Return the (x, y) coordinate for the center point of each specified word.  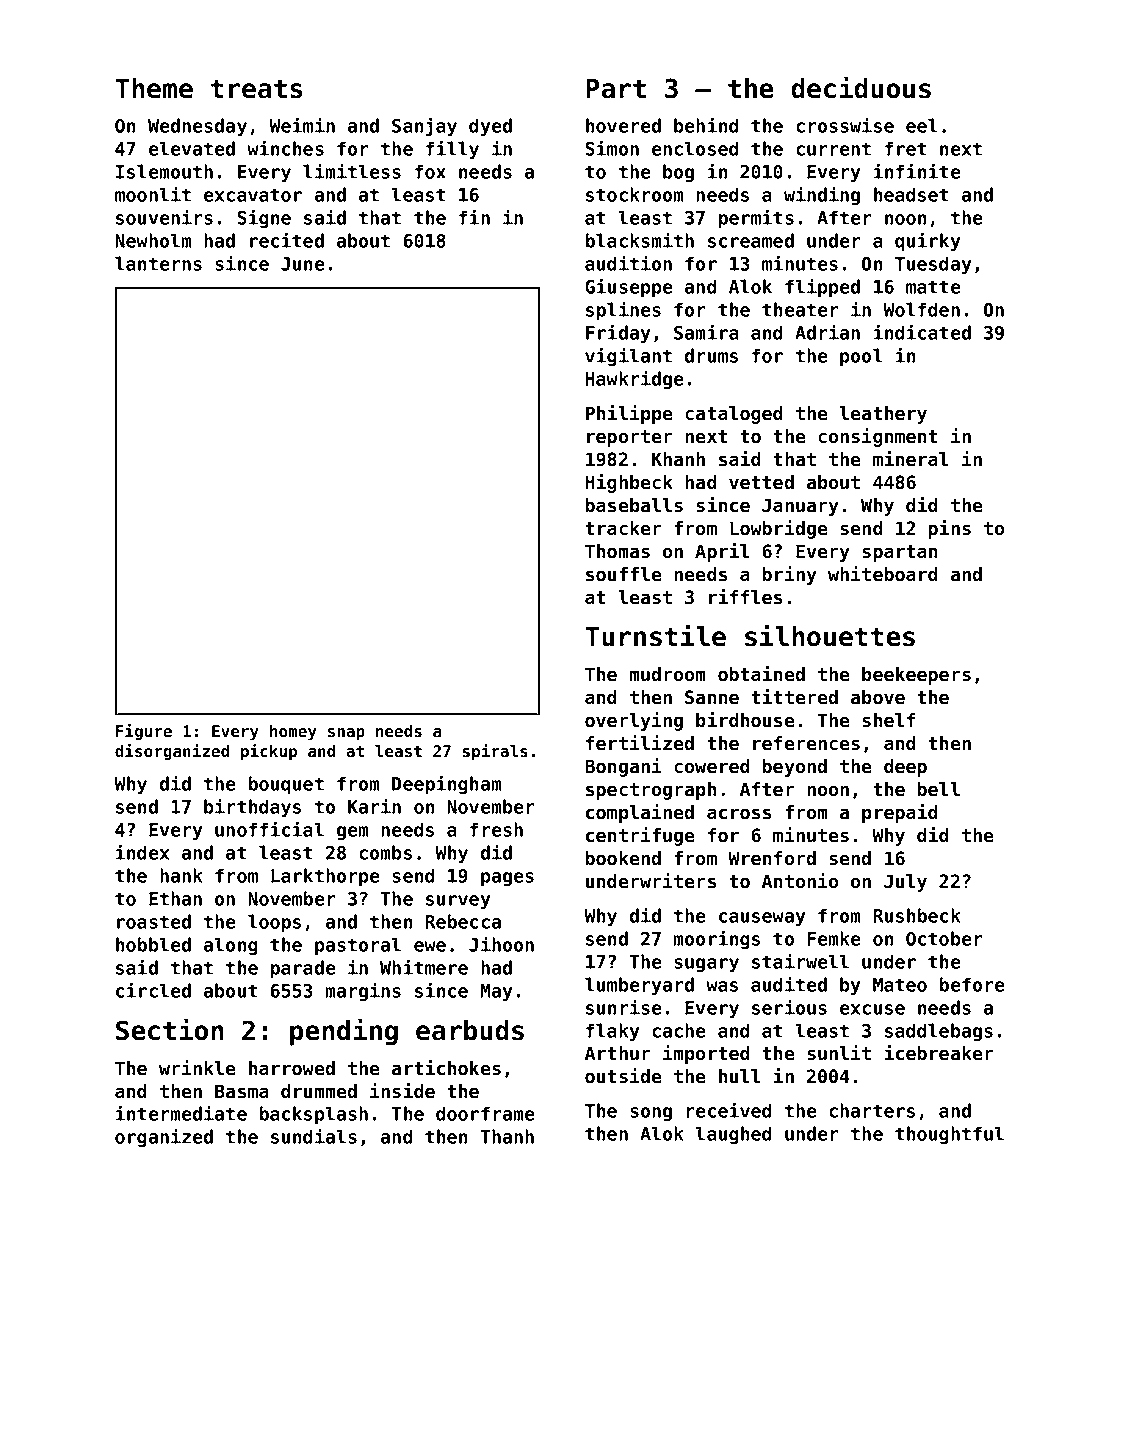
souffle (624, 574)
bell (939, 789)
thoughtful (949, 1135)
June (303, 264)
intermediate (181, 1113)
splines (623, 311)
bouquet (286, 785)
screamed (751, 240)
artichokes (446, 1068)
